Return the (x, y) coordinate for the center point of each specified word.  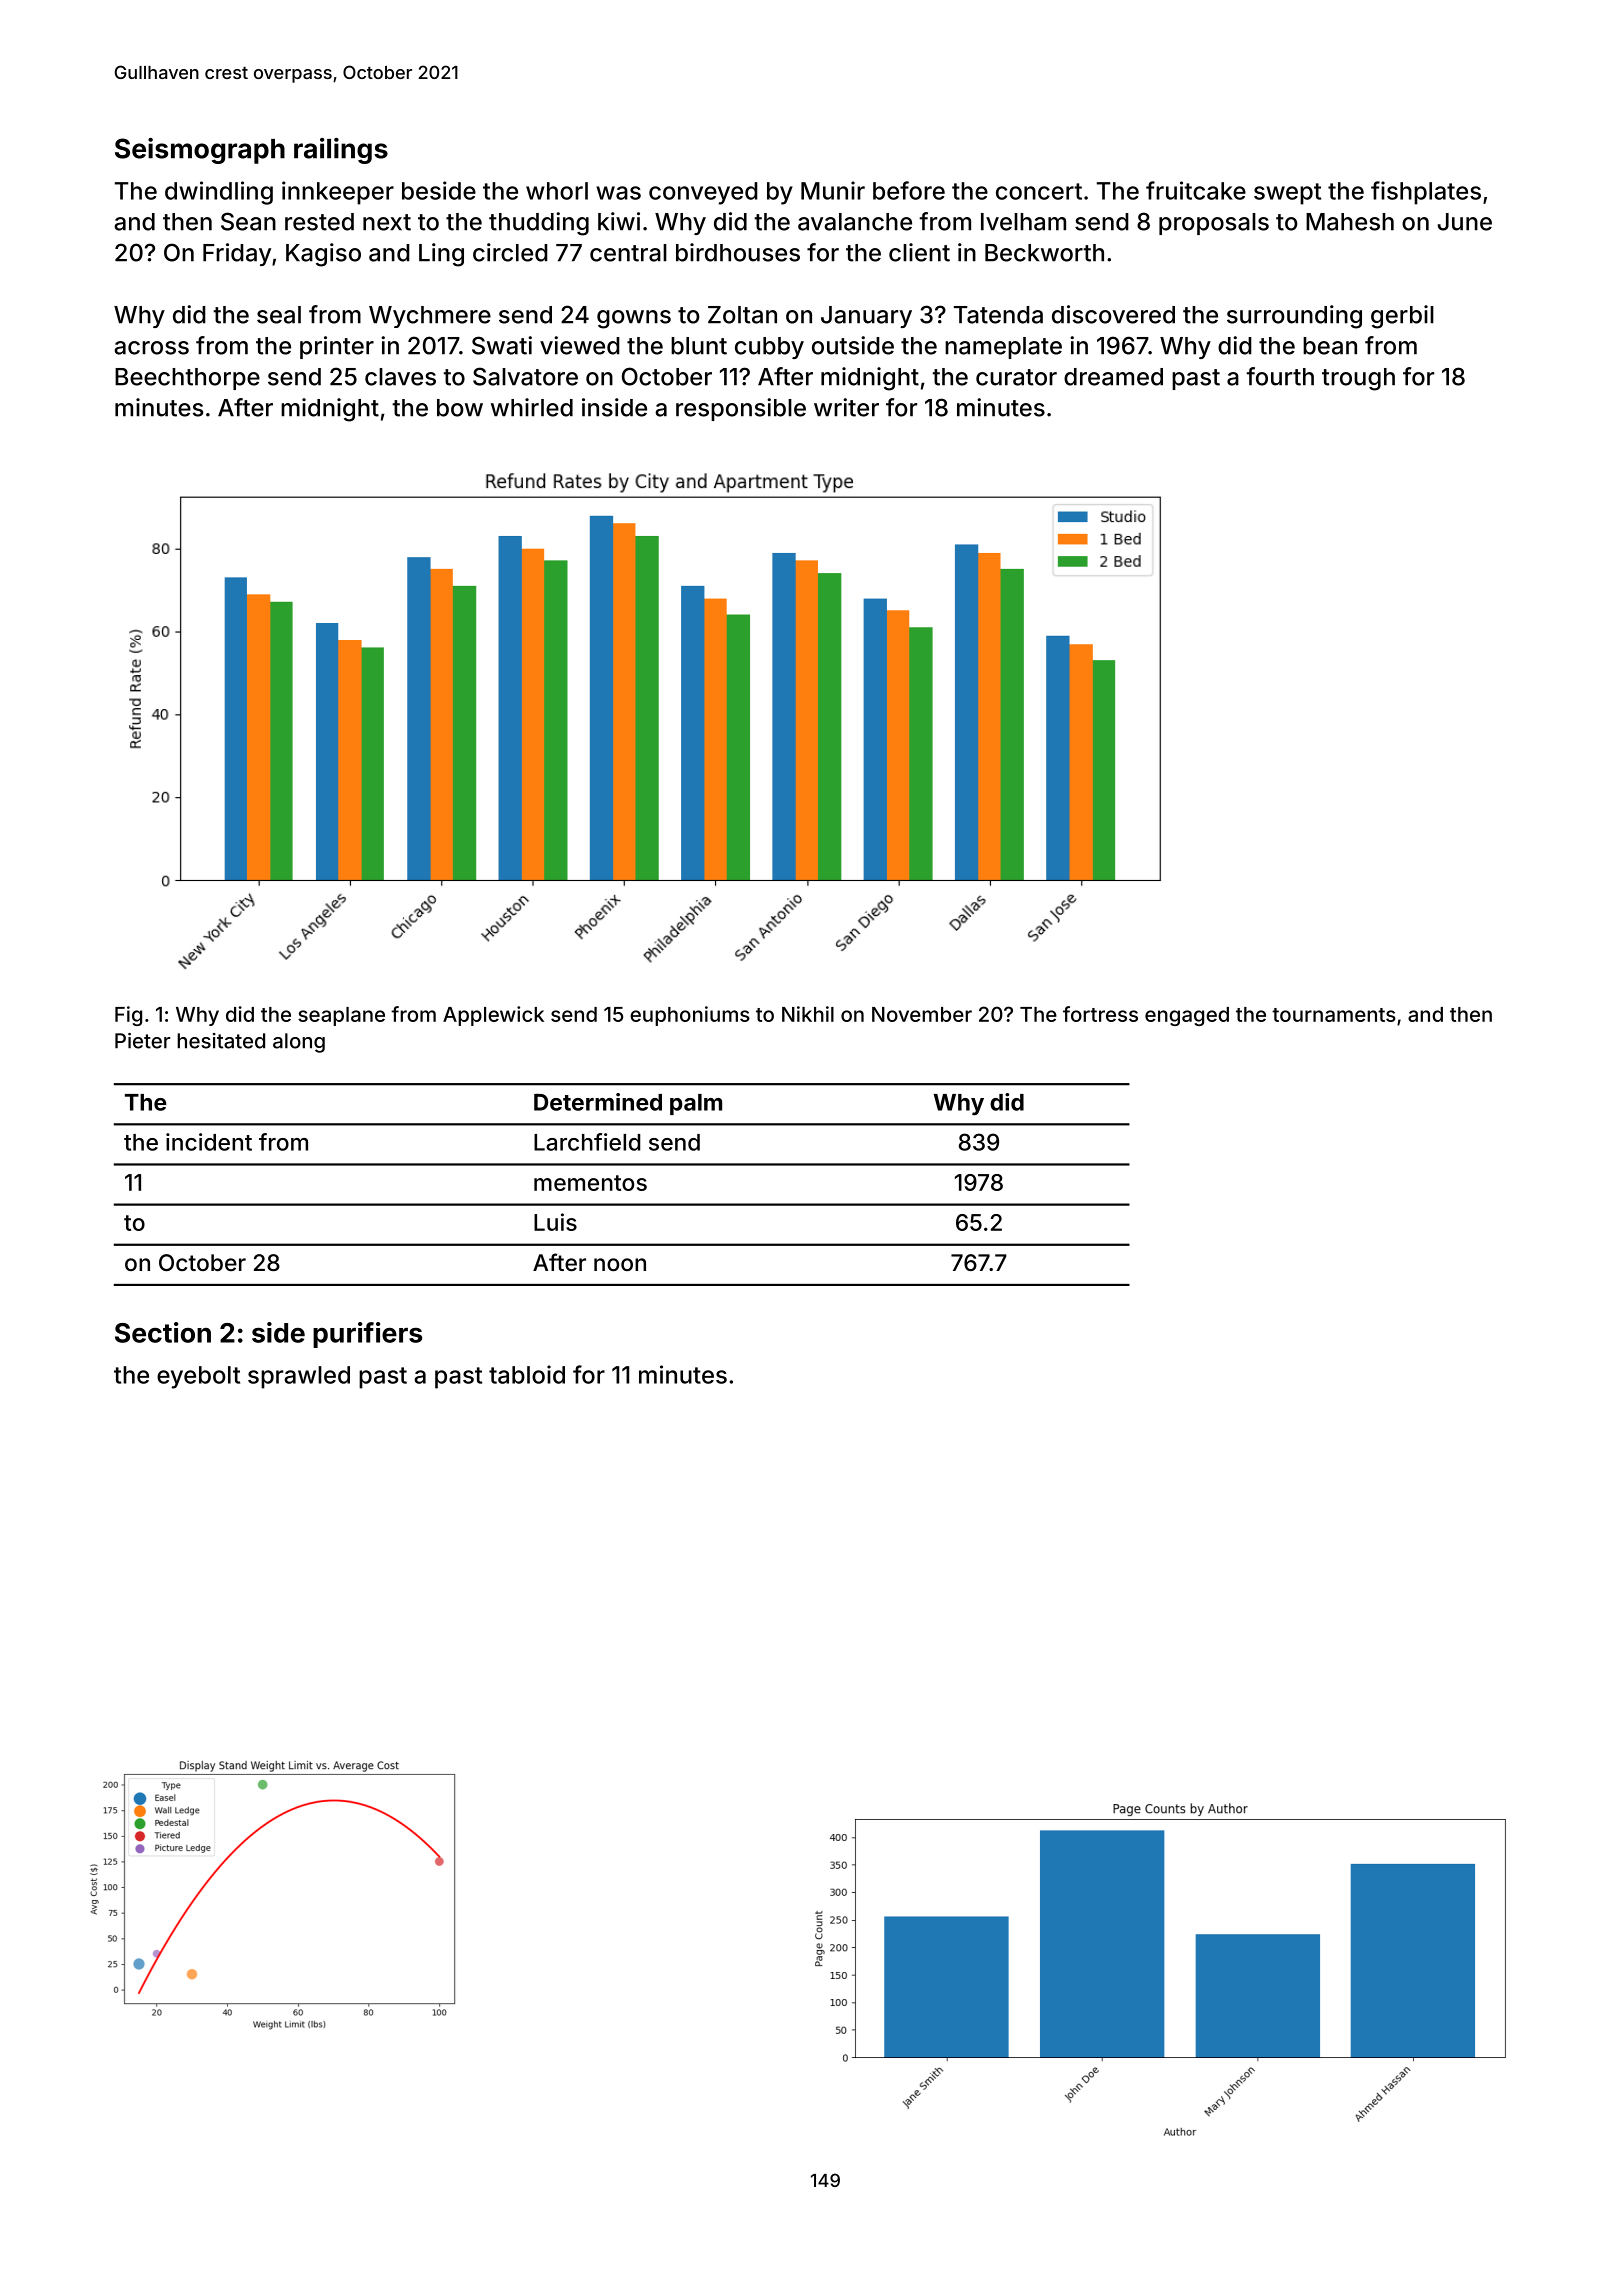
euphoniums (690, 1016)
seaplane (341, 1016)
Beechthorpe (187, 379)
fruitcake (1196, 190)
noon (620, 1264)
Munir (833, 190)
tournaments (1334, 1015)
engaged (1187, 1016)
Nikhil (808, 1014)
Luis (555, 1222)
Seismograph (200, 151)
